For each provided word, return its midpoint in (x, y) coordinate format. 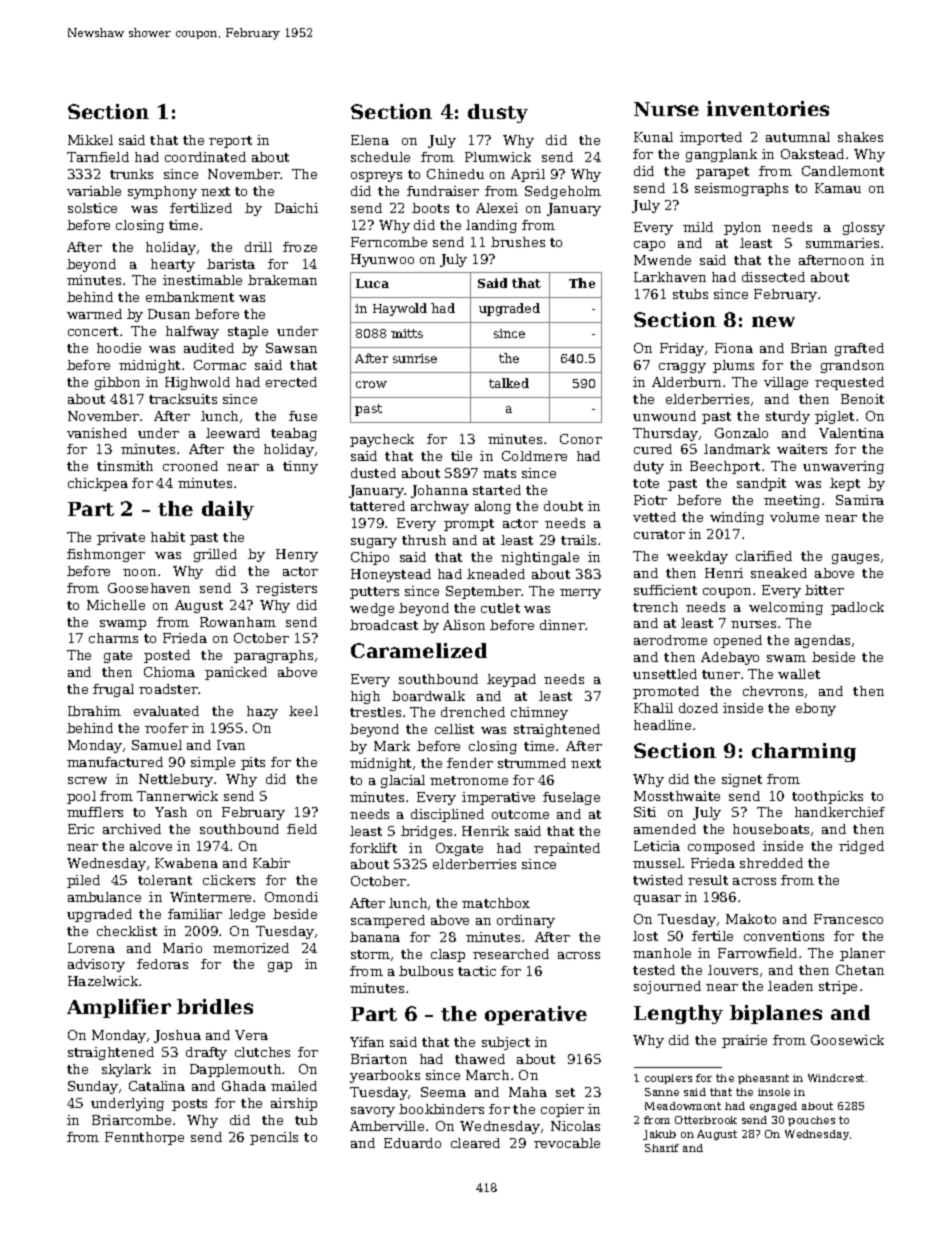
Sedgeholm (563, 192)
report (230, 142)
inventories (768, 108)
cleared (475, 1143)
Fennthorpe (144, 1138)
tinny (300, 467)
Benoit (862, 399)
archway (440, 507)
